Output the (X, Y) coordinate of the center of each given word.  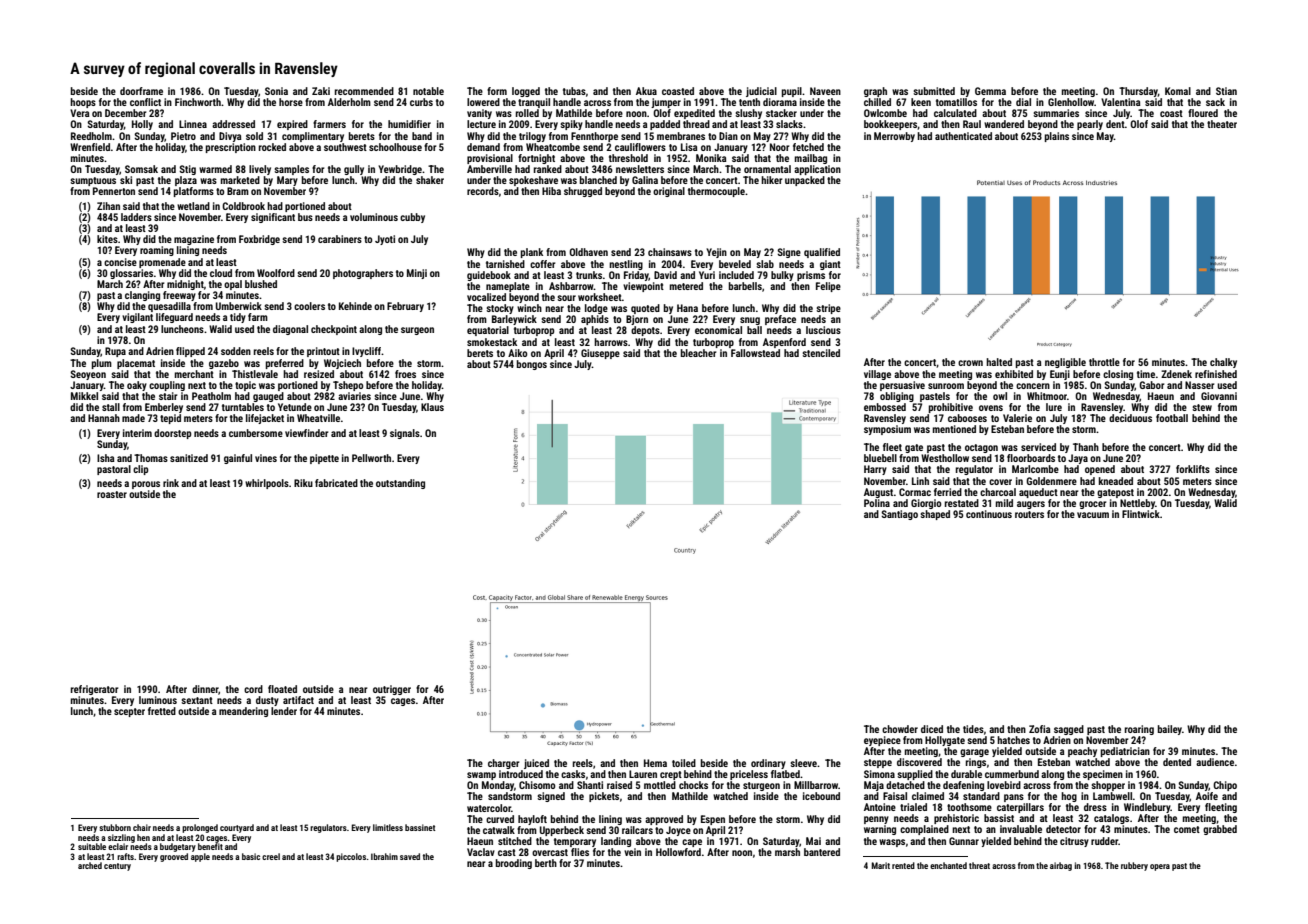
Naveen (825, 91)
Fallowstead (755, 353)
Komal (1178, 91)
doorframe (141, 91)
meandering (243, 712)
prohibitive (951, 408)
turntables (243, 407)
